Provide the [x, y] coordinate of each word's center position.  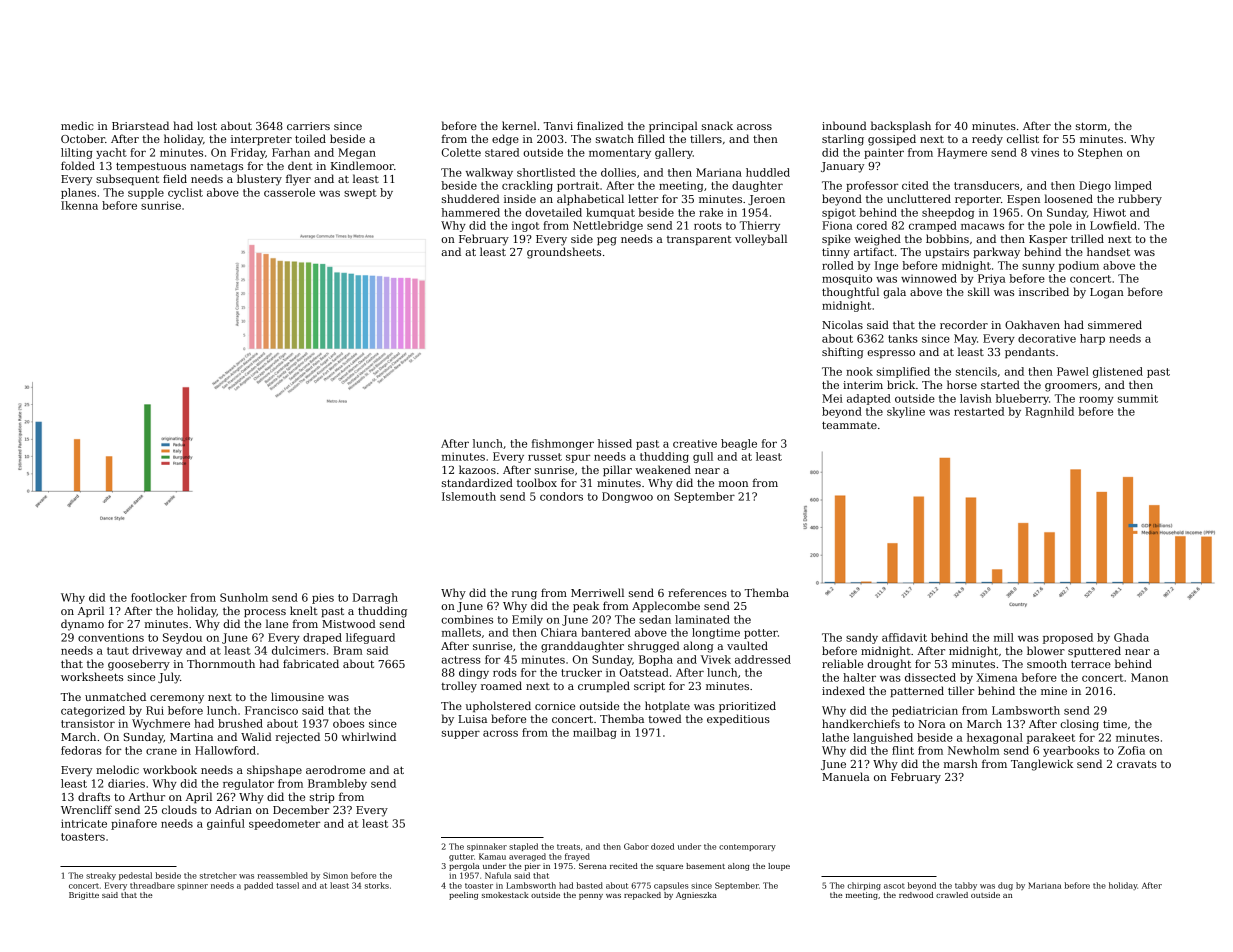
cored [872, 225]
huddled [768, 172]
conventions [111, 637]
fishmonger [563, 444]
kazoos [477, 469]
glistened [1118, 372]
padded [258, 886]
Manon [1149, 677]
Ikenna [79, 205]
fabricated [311, 663]
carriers [308, 126]
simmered [1115, 324]
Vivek [716, 659]
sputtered [1094, 651]
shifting [842, 353]
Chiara [559, 632]
